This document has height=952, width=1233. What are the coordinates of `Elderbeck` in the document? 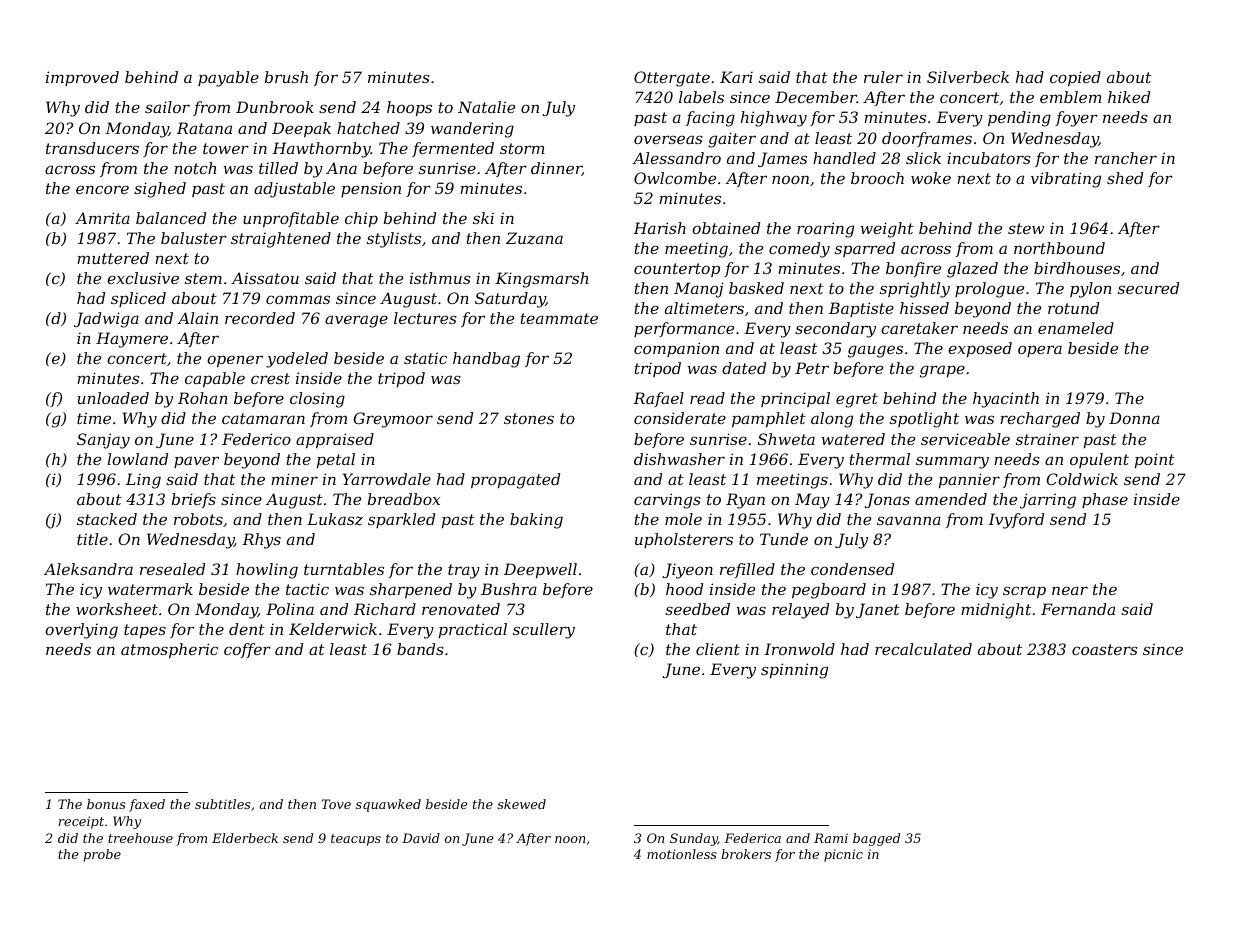 It's located at (245, 838).
